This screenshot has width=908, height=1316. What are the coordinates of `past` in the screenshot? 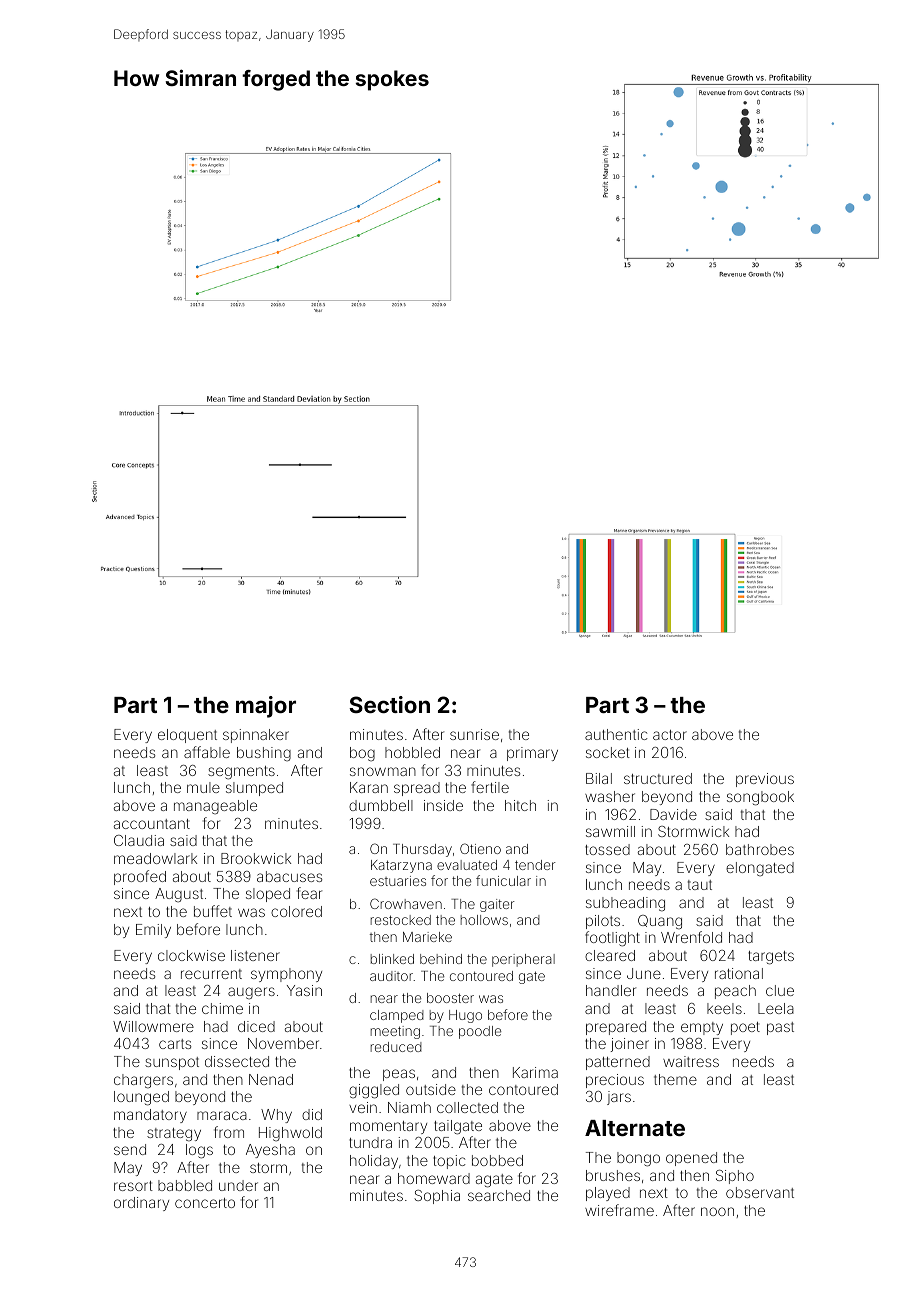 It's located at (780, 1028).
